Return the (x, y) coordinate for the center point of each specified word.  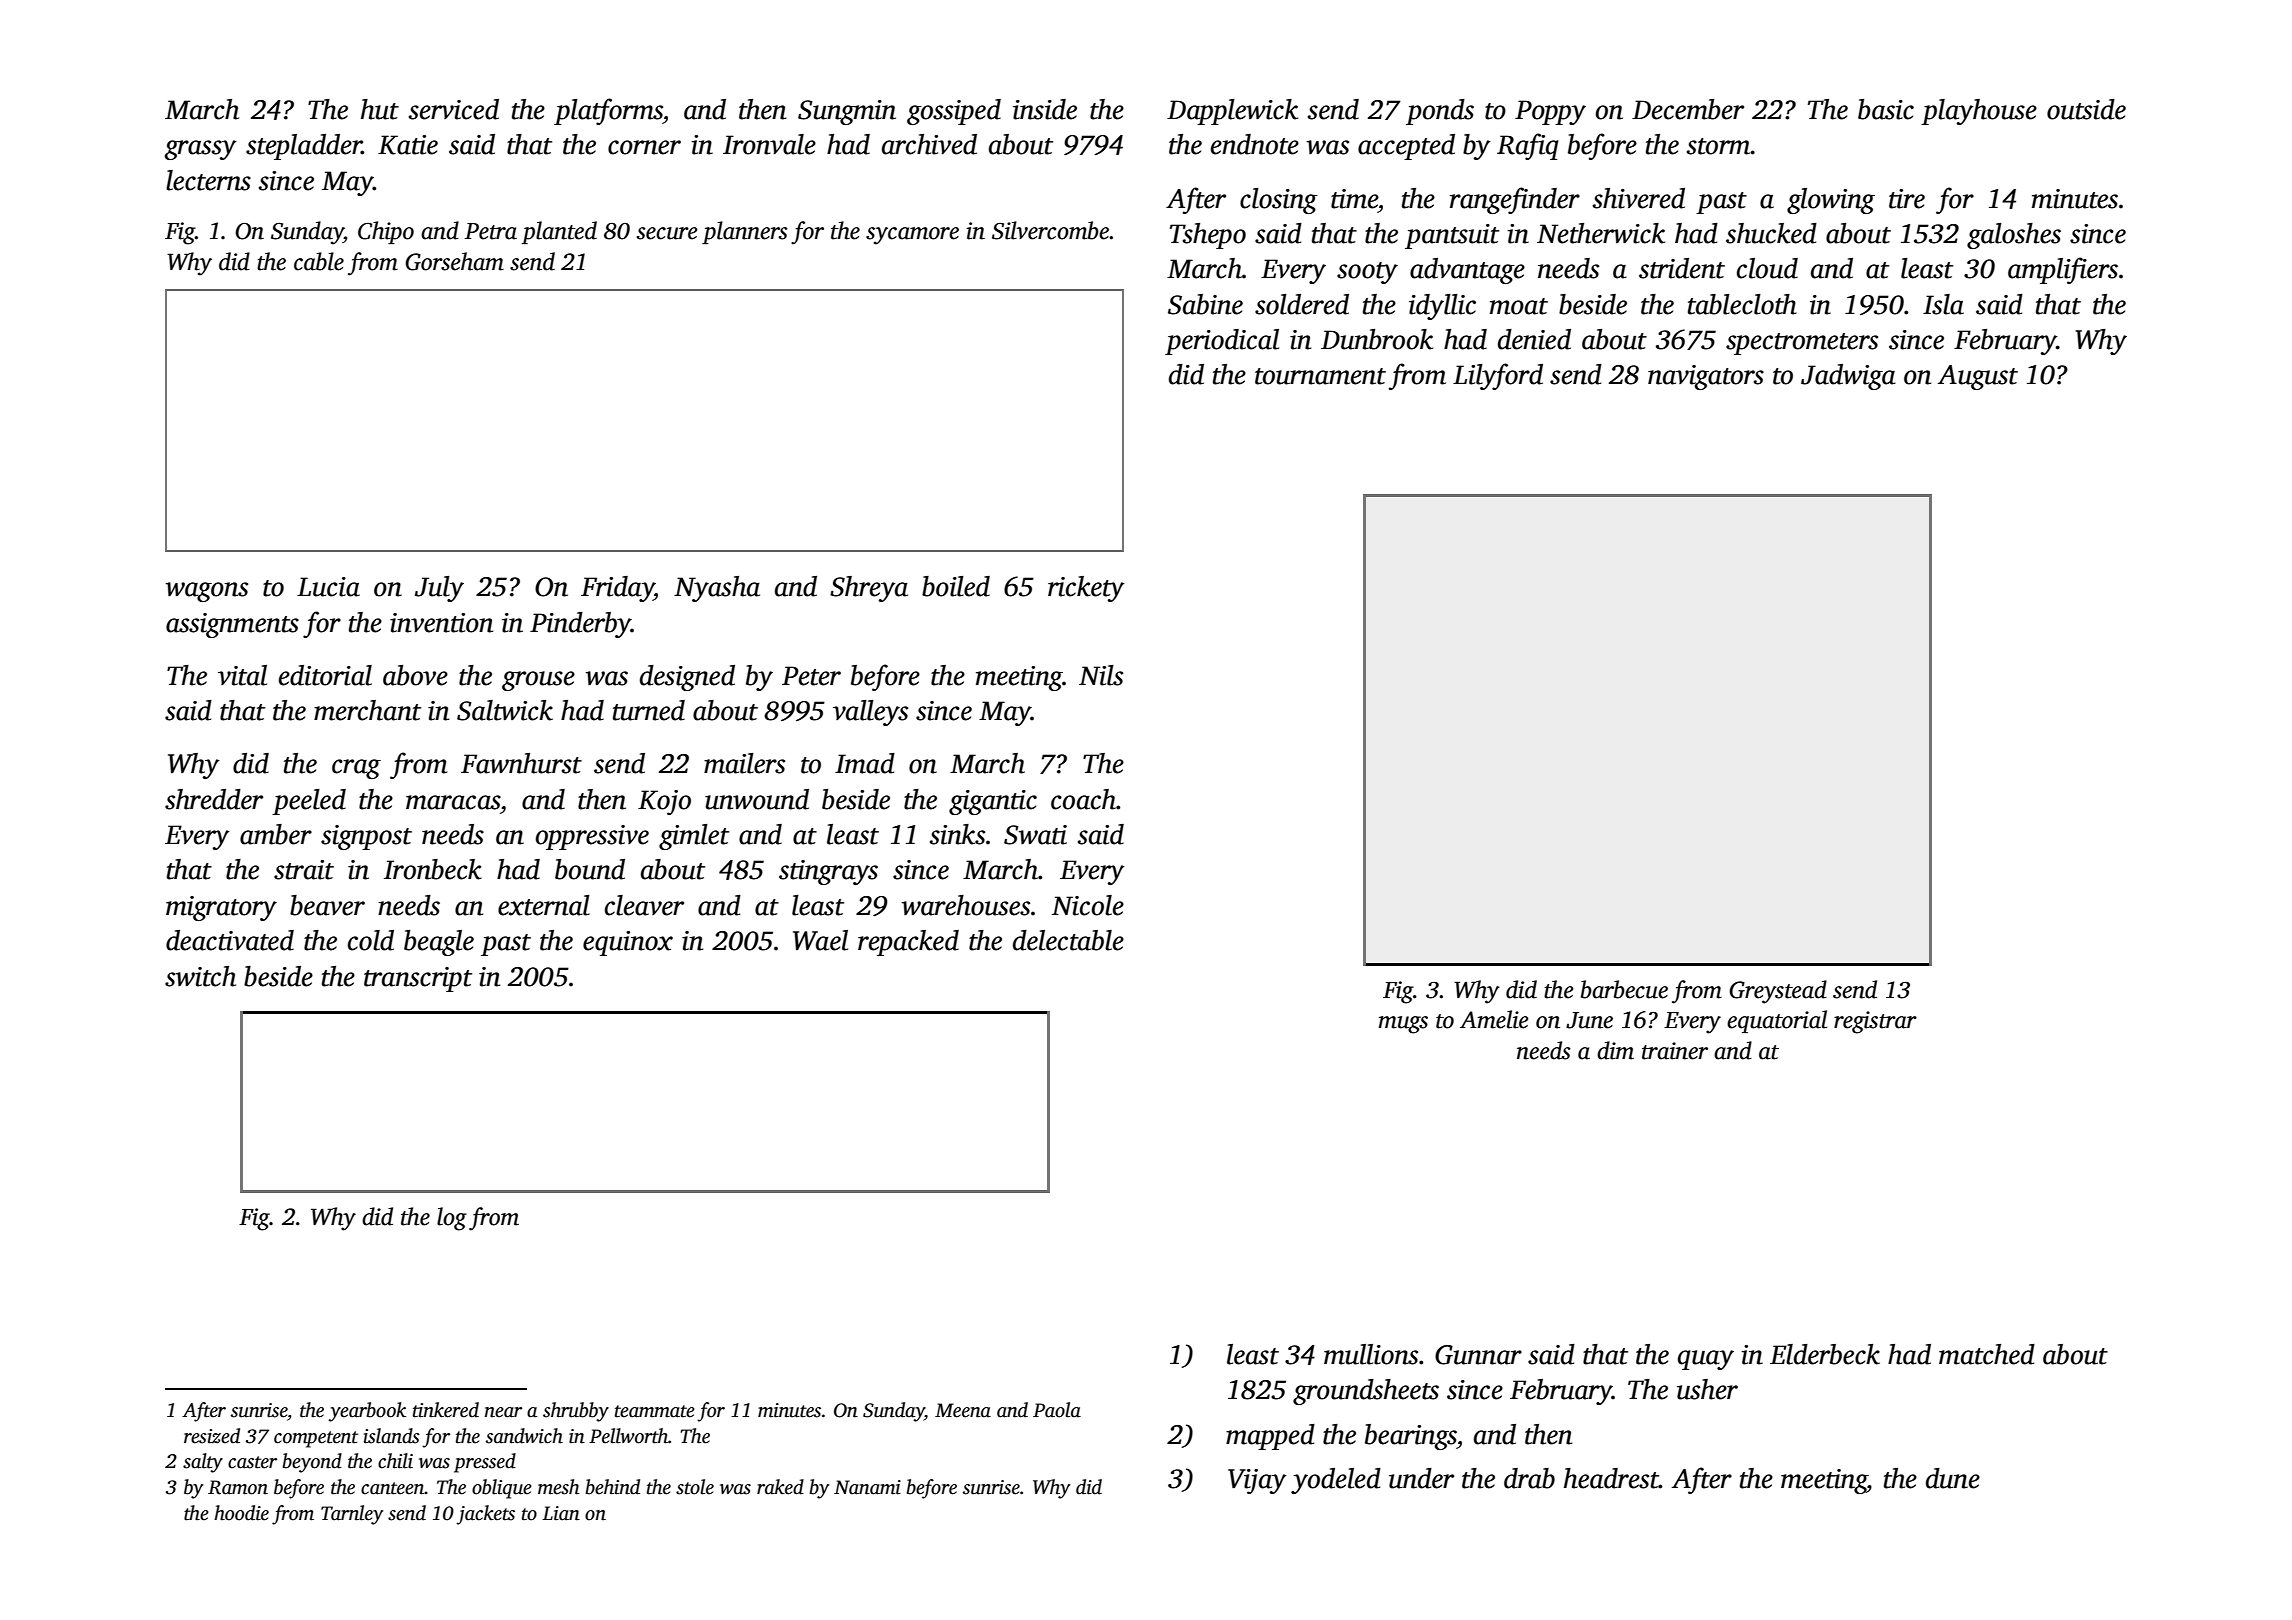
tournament (1320, 376)
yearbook (367, 1412)
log (452, 1219)
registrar (1875, 1022)
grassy (201, 150)
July (439, 589)
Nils (1101, 675)
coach (1083, 799)
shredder (214, 799)
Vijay (1257, 1481)
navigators (1706, 377)
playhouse (1979, 112)
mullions (1371, 1354)
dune (1953, 1478)
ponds (1440, 112)
